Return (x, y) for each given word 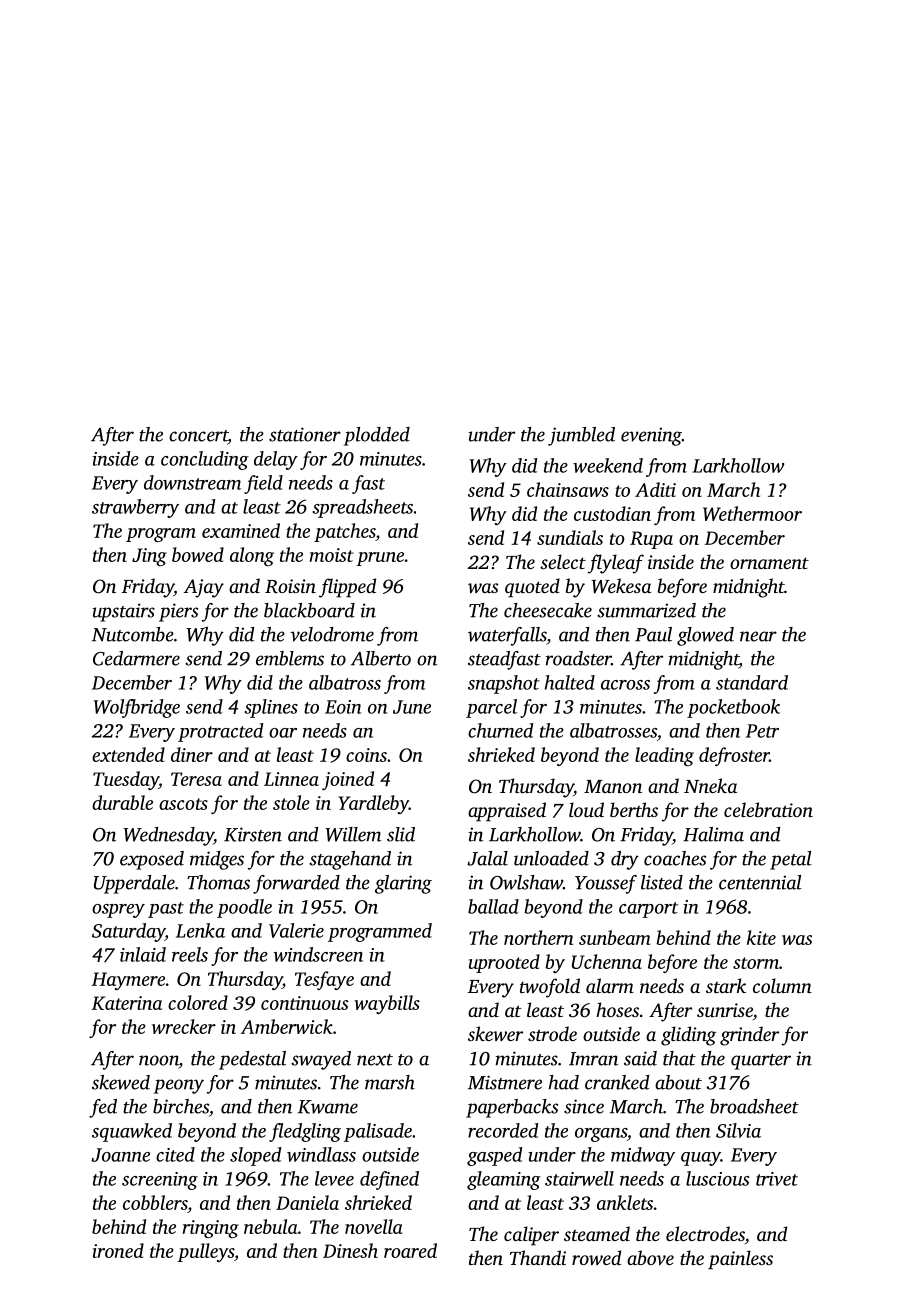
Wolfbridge (137, 708)
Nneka (710, 785)
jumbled (581, 436)
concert (198, 437)
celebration (768, 809)
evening (651, 436)
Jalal (487, 858)
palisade (378, 1132)
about (678, 1082)
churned (500, 730)
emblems (290, 658)
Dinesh (350, 1250)
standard (752, 682)
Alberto (381, 658)
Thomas (218, 882)
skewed (121, 1082)
